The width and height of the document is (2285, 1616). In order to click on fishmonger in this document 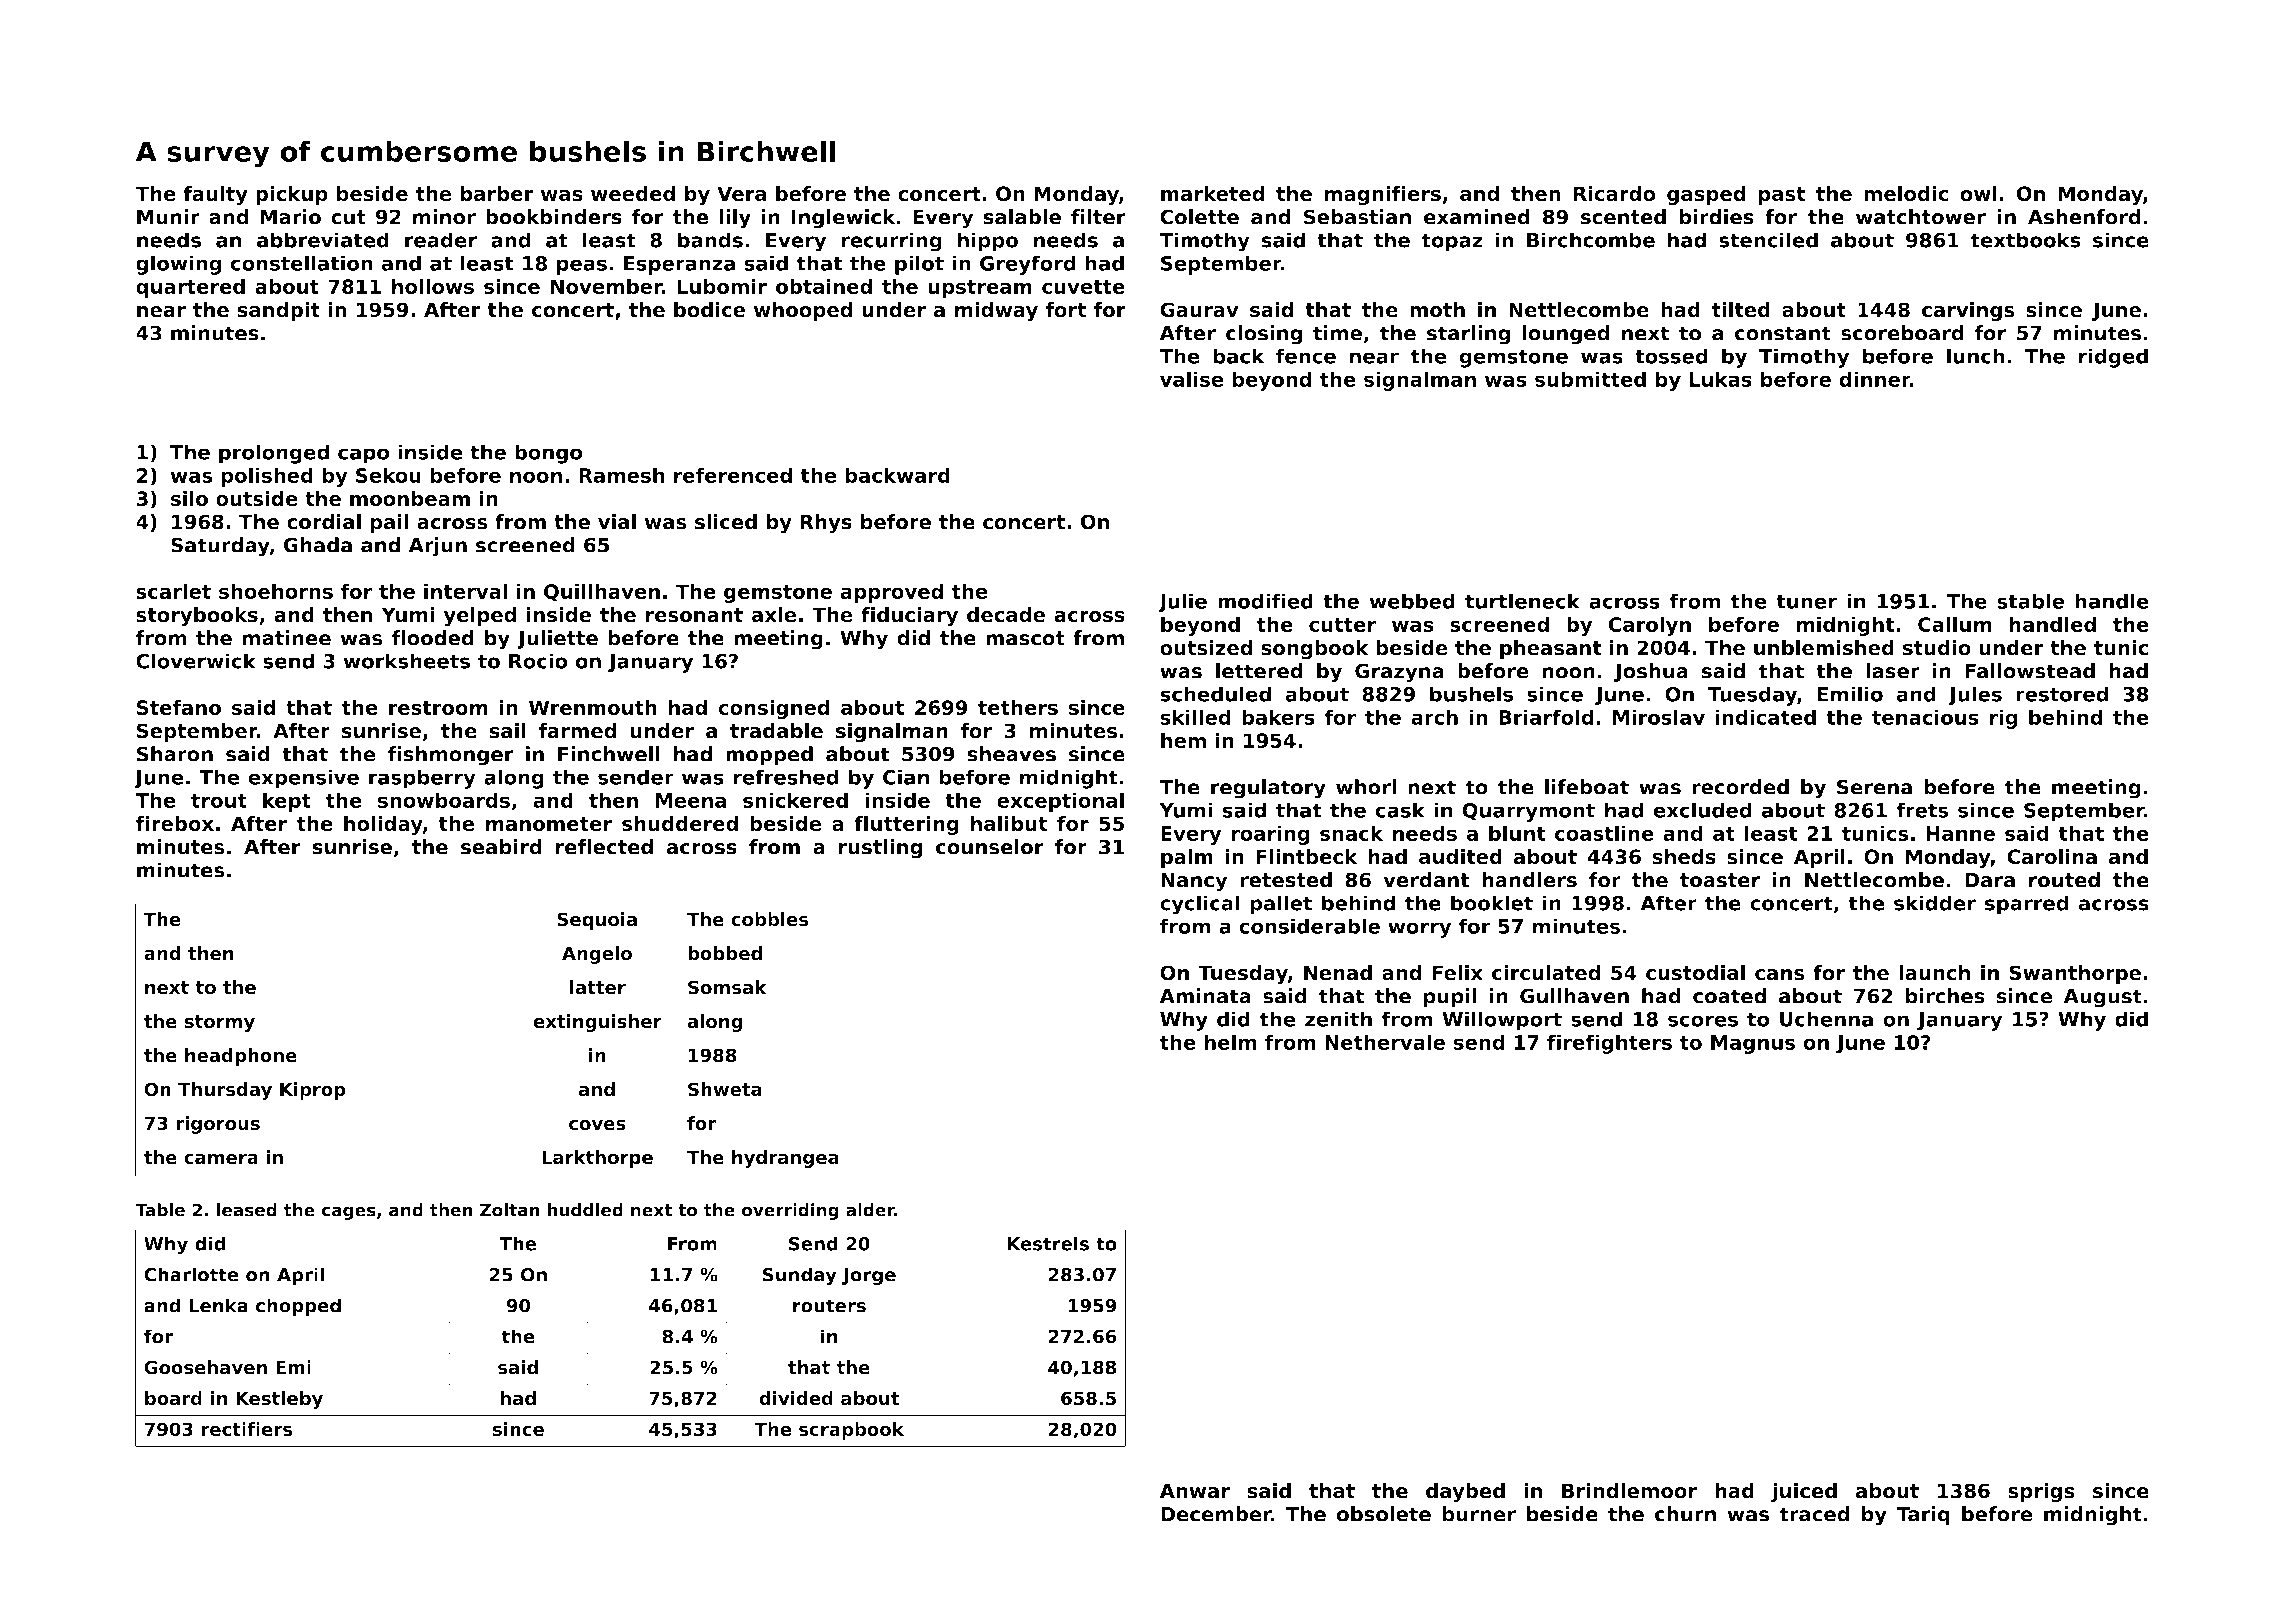, I will do `click(450, 756)`.
